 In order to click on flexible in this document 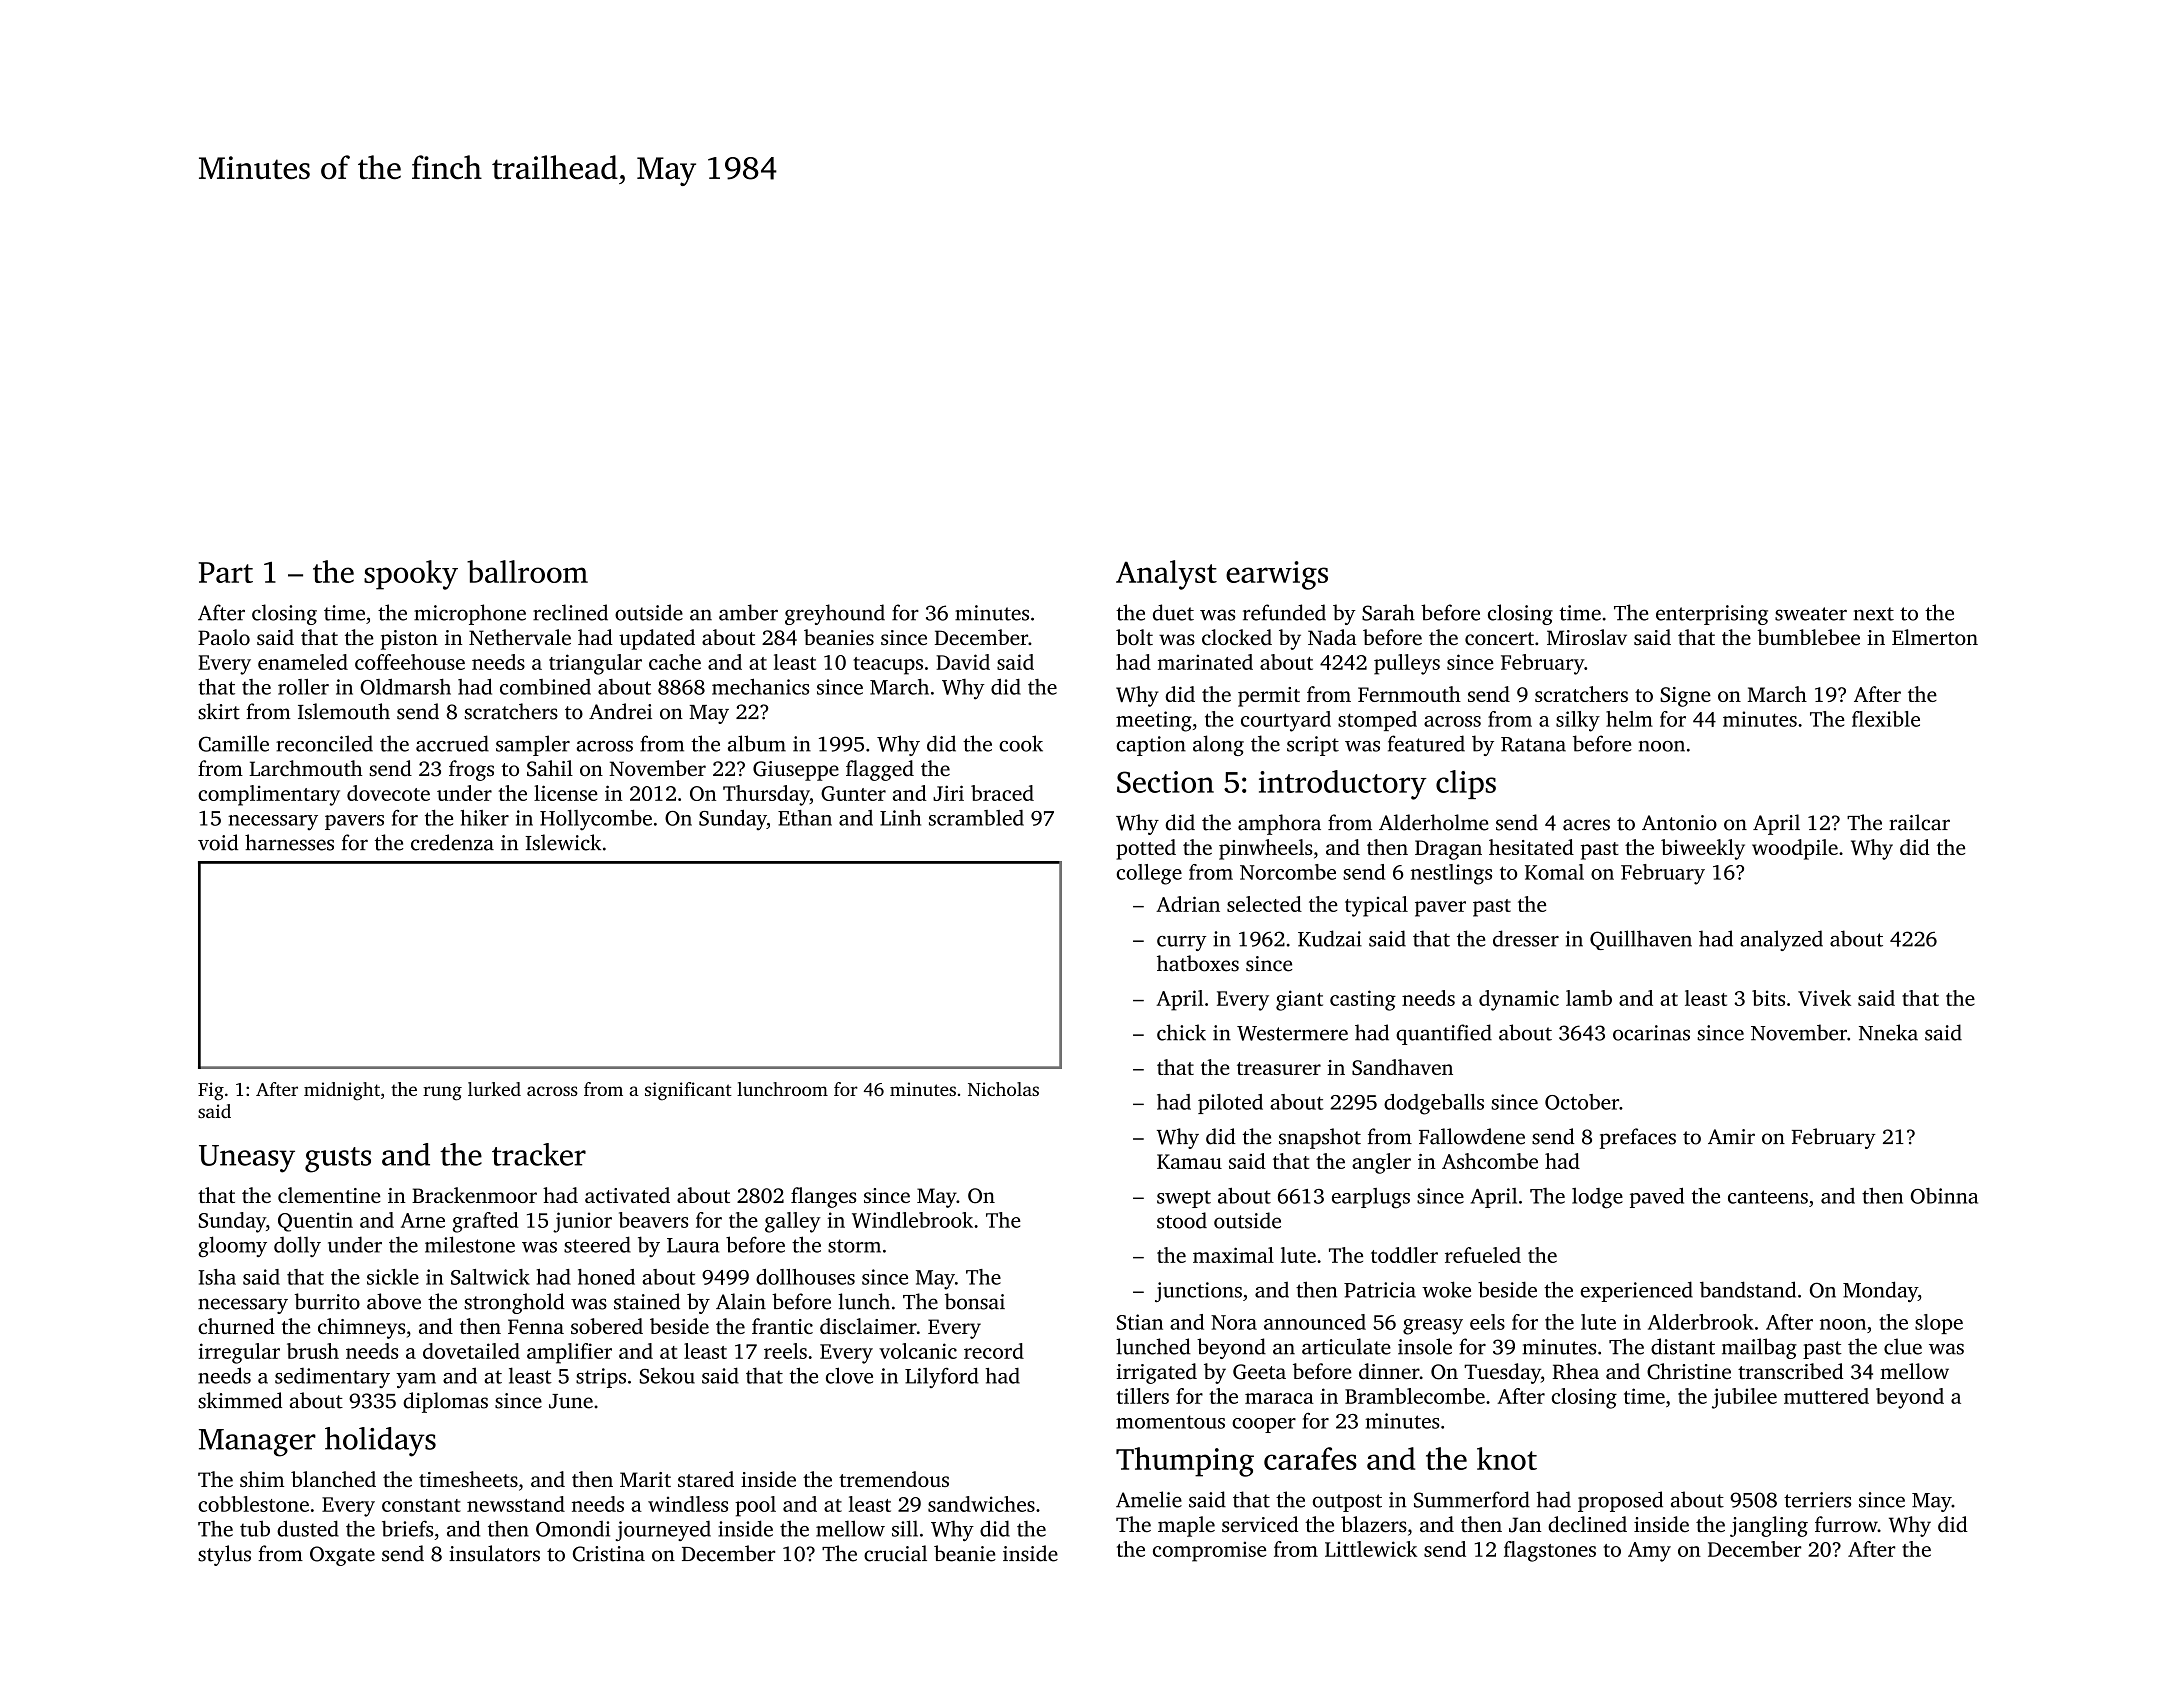, I will do `click(1886, 719)`.
